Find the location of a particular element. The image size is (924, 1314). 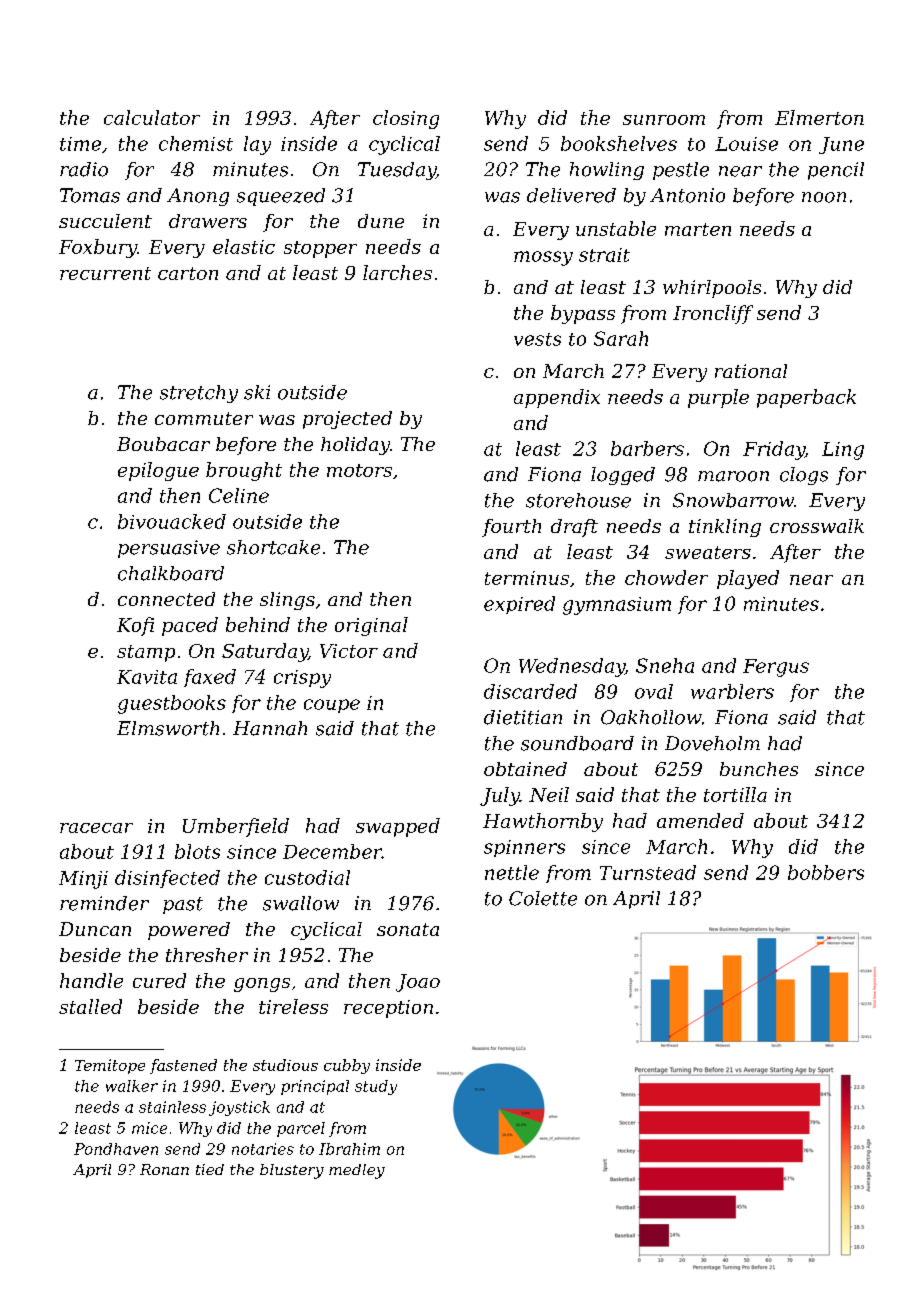

elastic is located at coordinates (244, 246).
